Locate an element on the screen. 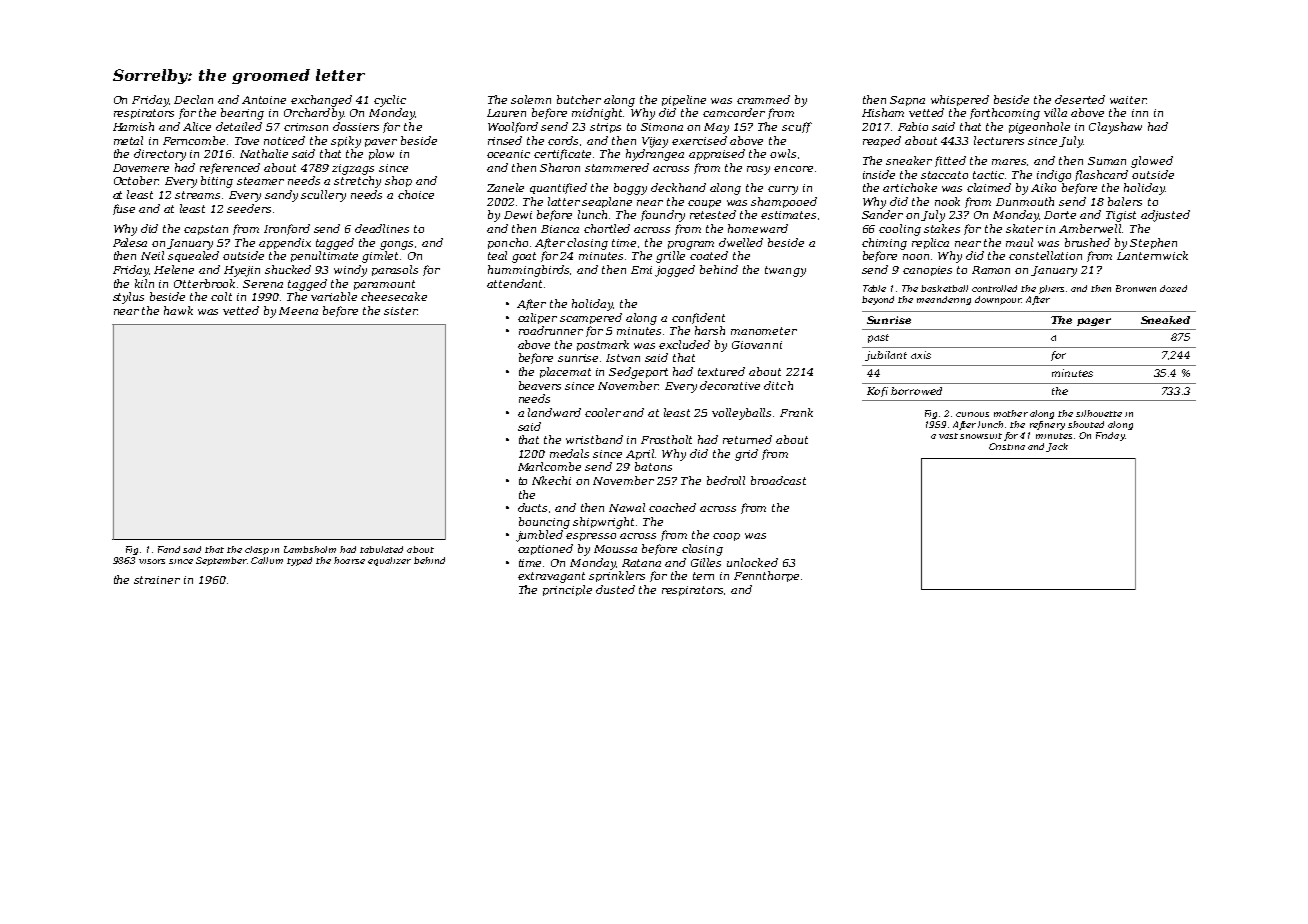 This screenshot has width=1308, height=924. silhouette is located at coordinates (1099, 413).
